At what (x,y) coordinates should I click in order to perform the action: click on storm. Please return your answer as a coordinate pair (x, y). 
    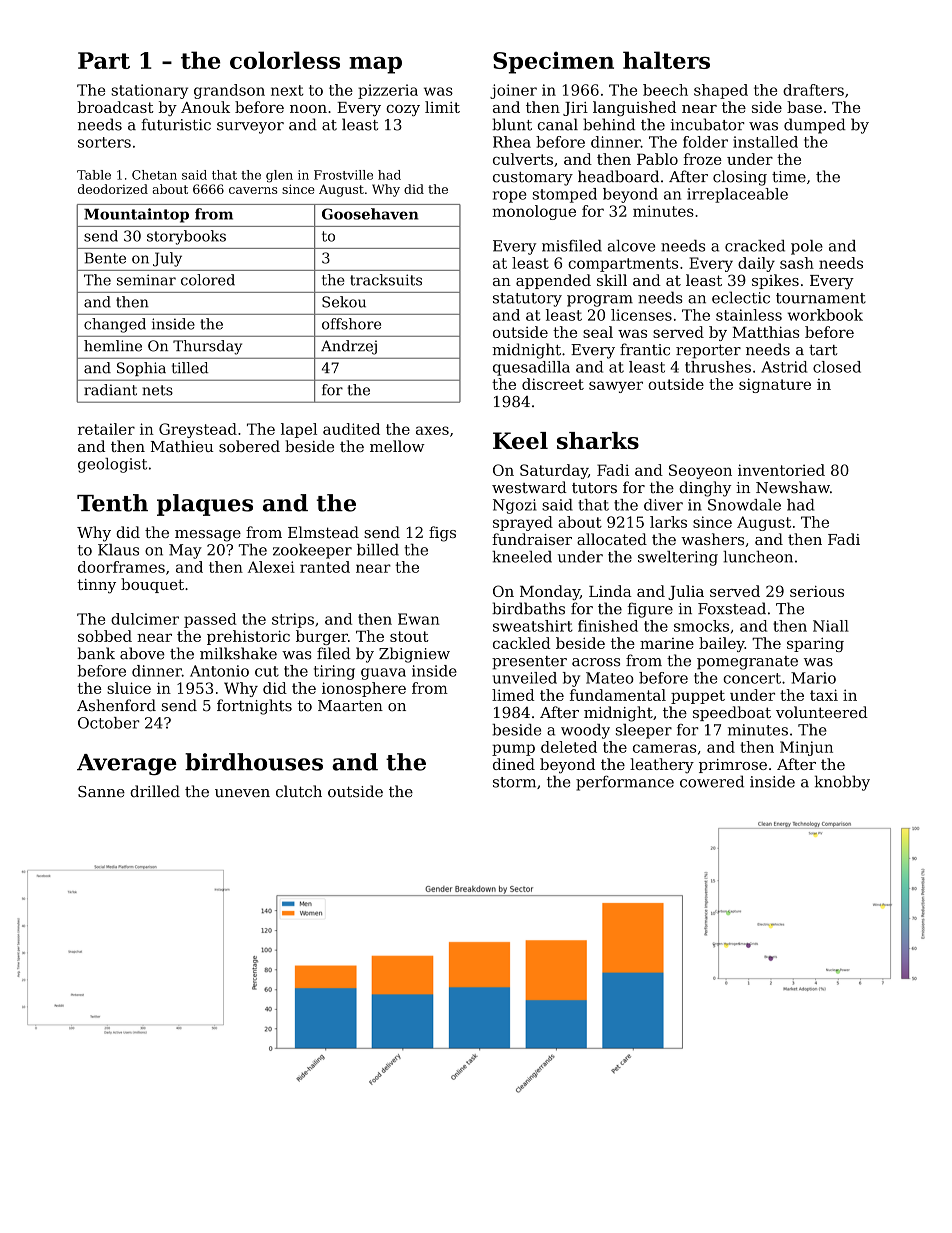
    Looking at the image, I should click on (514, 782).
